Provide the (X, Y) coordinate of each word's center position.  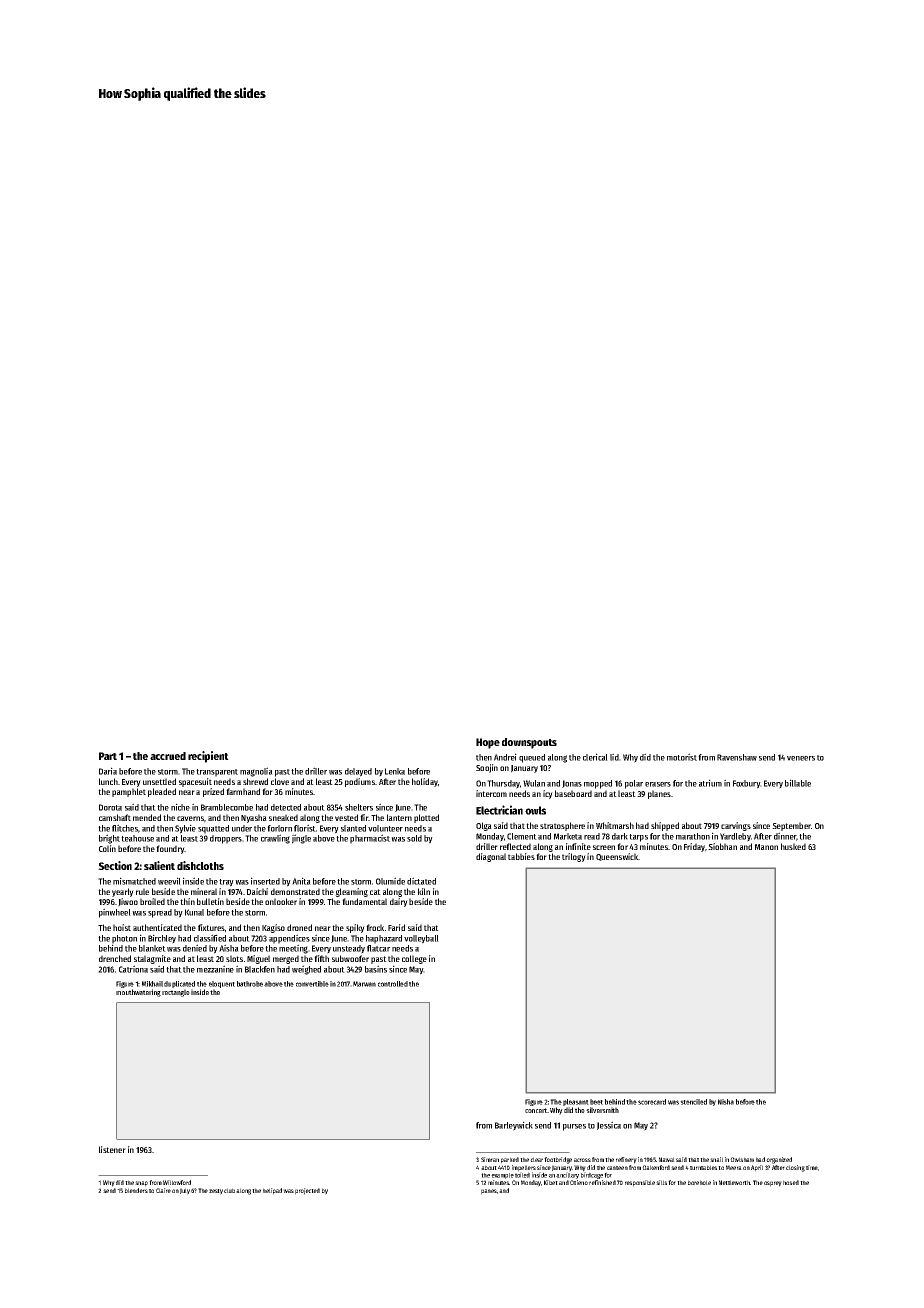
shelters (359, 807)
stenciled (693, 1102)
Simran (490, 1159)
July (185, 1191)
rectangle (176, 993)
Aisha (229, 948)
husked (793, 846)
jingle (301, 839)
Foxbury (746, 784)
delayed (358, 772)
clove (280, 781)
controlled (393, 984)
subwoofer (350, 958)
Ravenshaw (737, 757)
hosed (791, 1182)
